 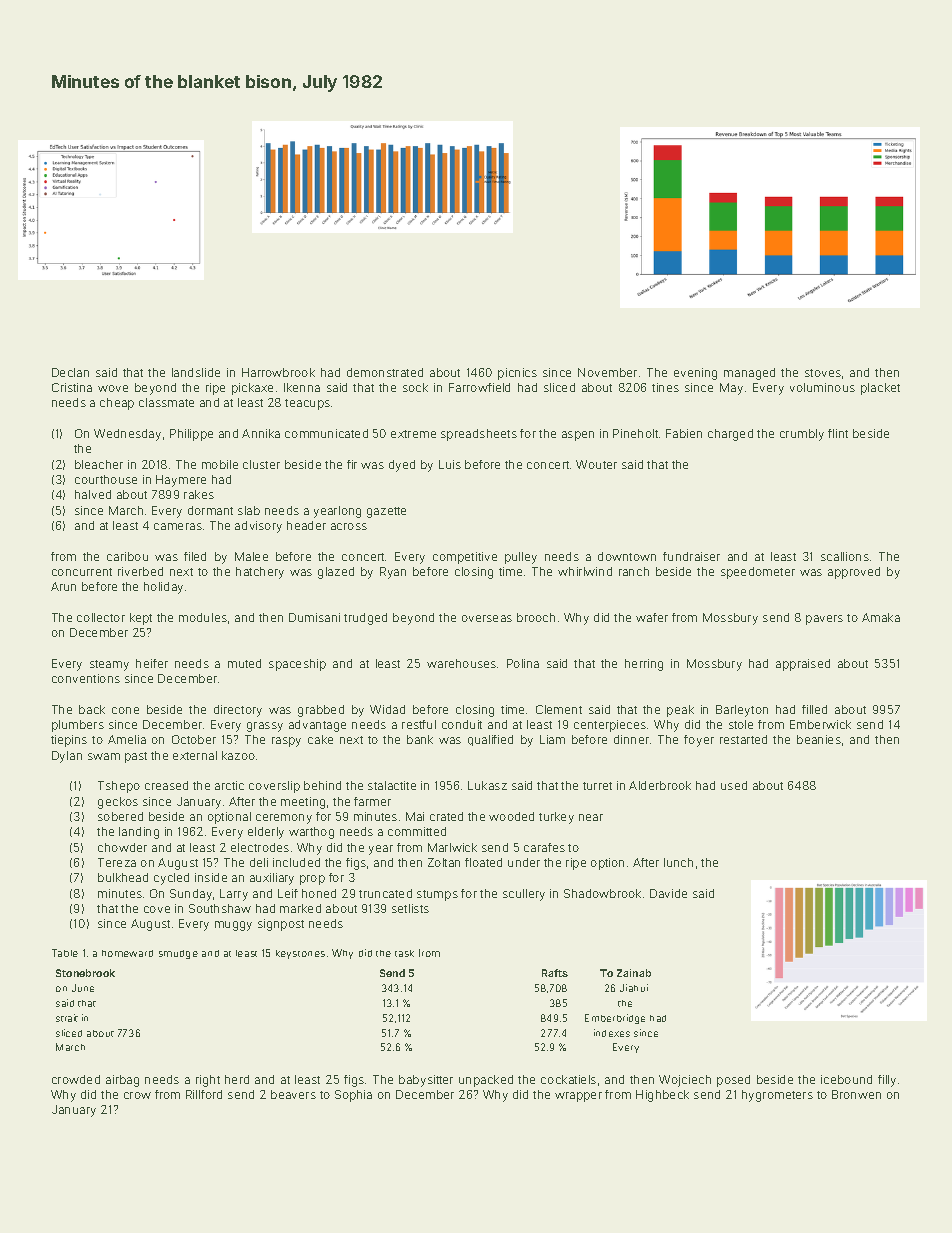 What do you see at coordinates (585, 571) in the screenshot?
I see `whirlwind` at bounding box center [585, 571].
